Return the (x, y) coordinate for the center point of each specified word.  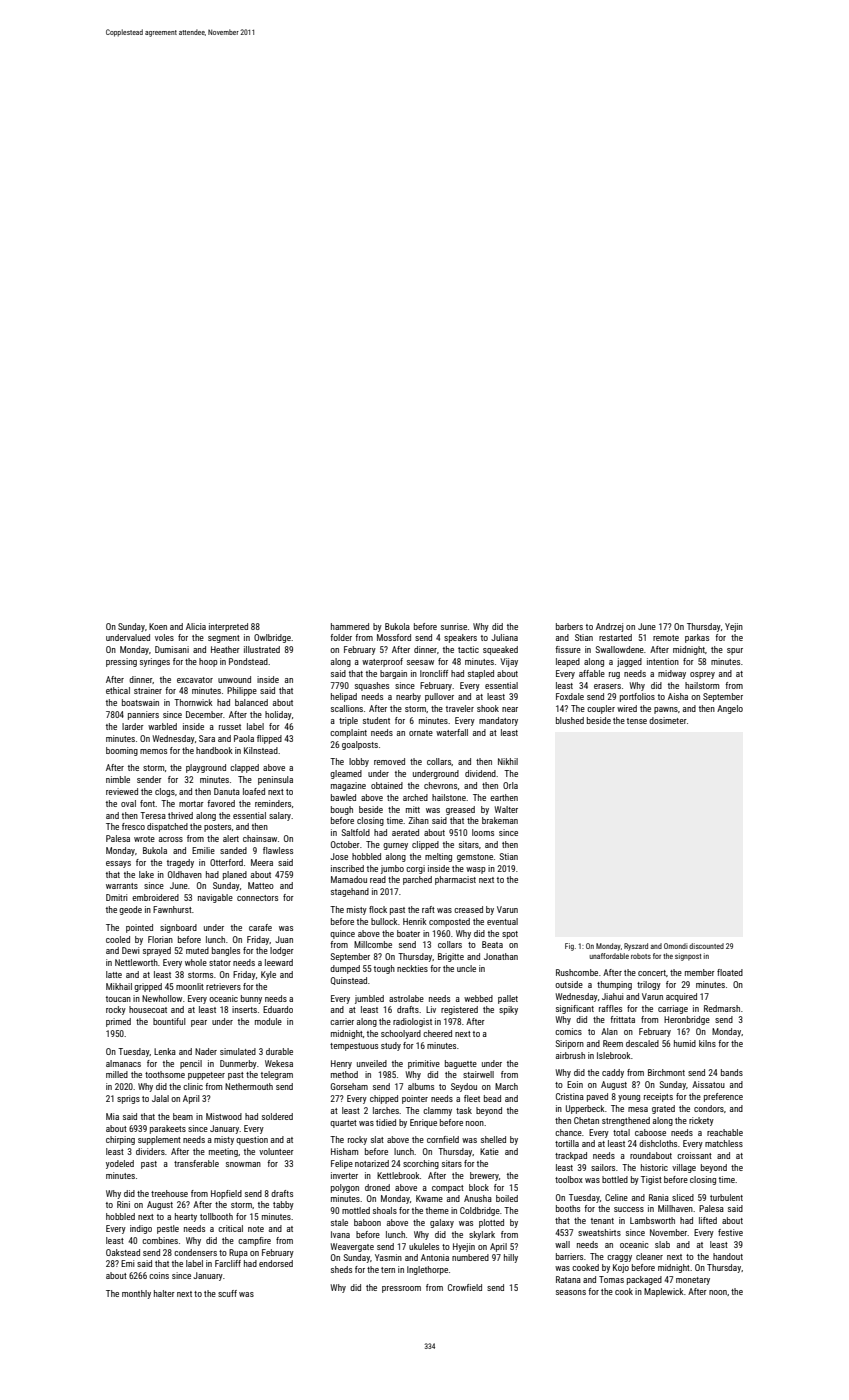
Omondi (676, 946)
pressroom (401, 1289)
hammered (350, 626)
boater (408, 933)
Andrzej (609, 627)
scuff (227, 1293)
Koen (158, 626)
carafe (260, 927)
